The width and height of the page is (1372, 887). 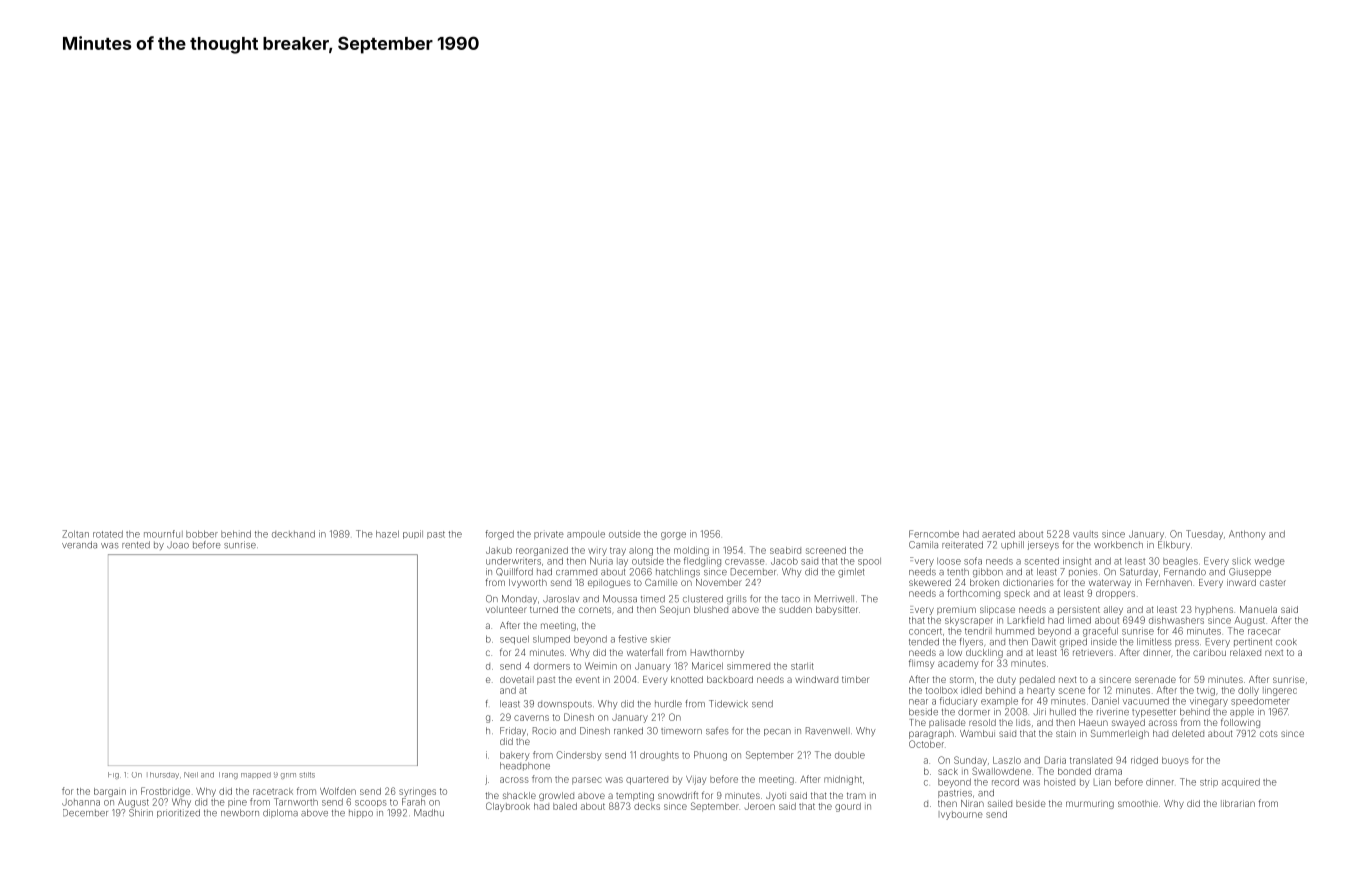 What do you see at coordinates (514, 639) in the page?
I see `sequel` at bounding box center [514, 639].
